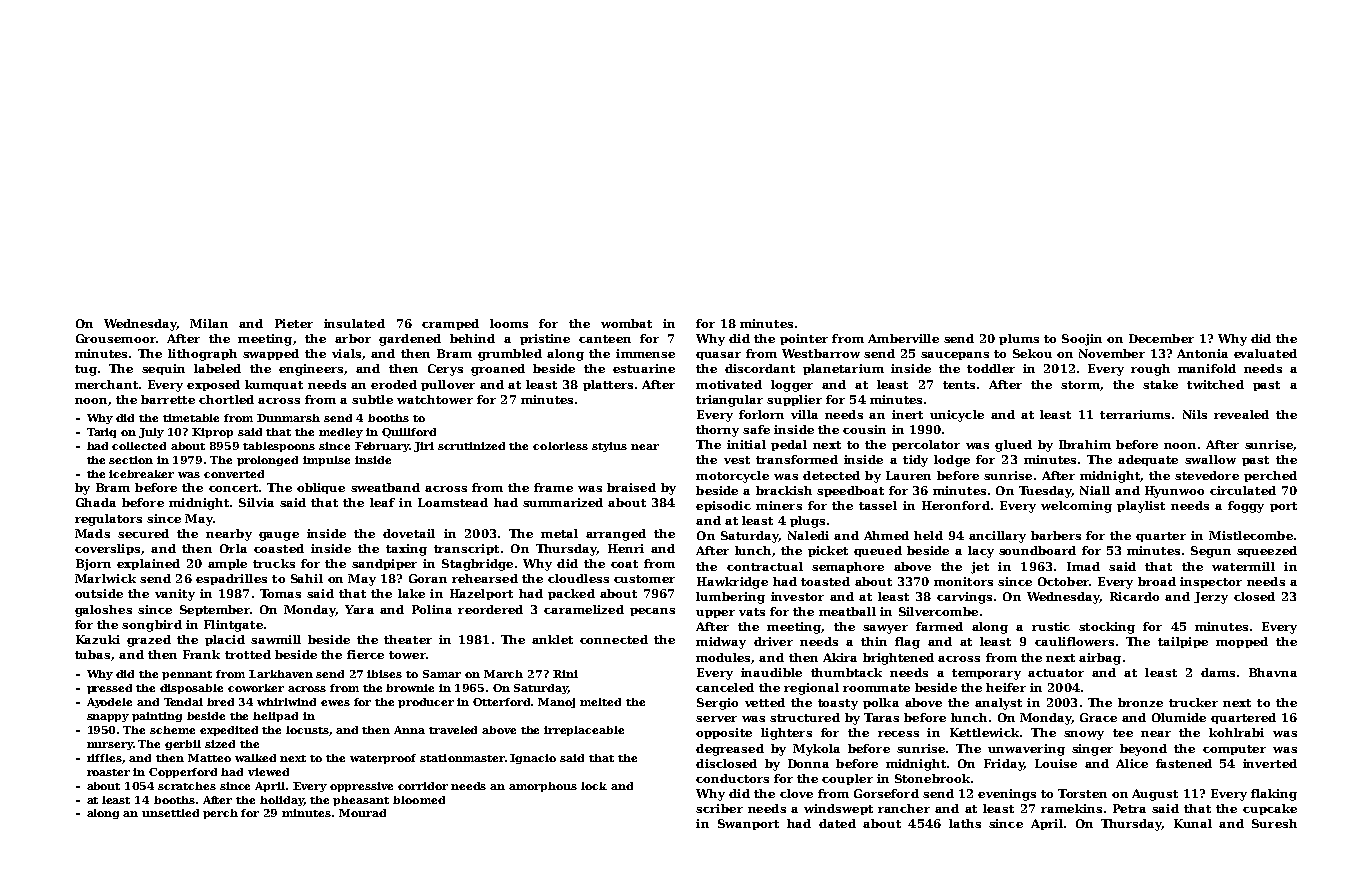 This screenshot has height=887, width=1372. What do you see at coordinates (765, 566) in the screenshot?
I see `contractual` at bounding box center [765, 566].
